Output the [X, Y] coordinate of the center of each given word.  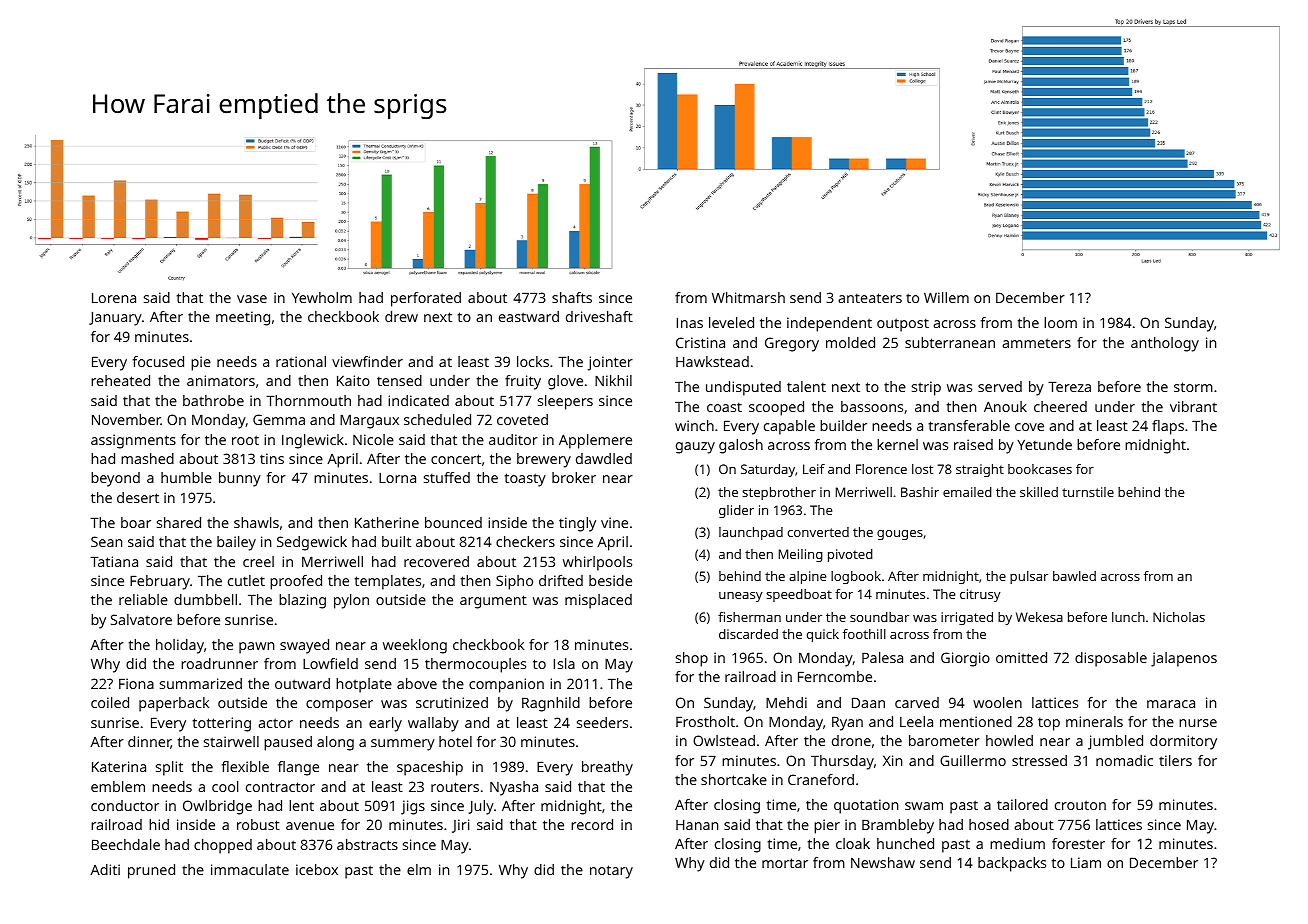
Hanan [697, 824]
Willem [946, 297]
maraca [1171, 704]
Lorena [114, 297]
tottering [222, 724]
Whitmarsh [748, 297]
